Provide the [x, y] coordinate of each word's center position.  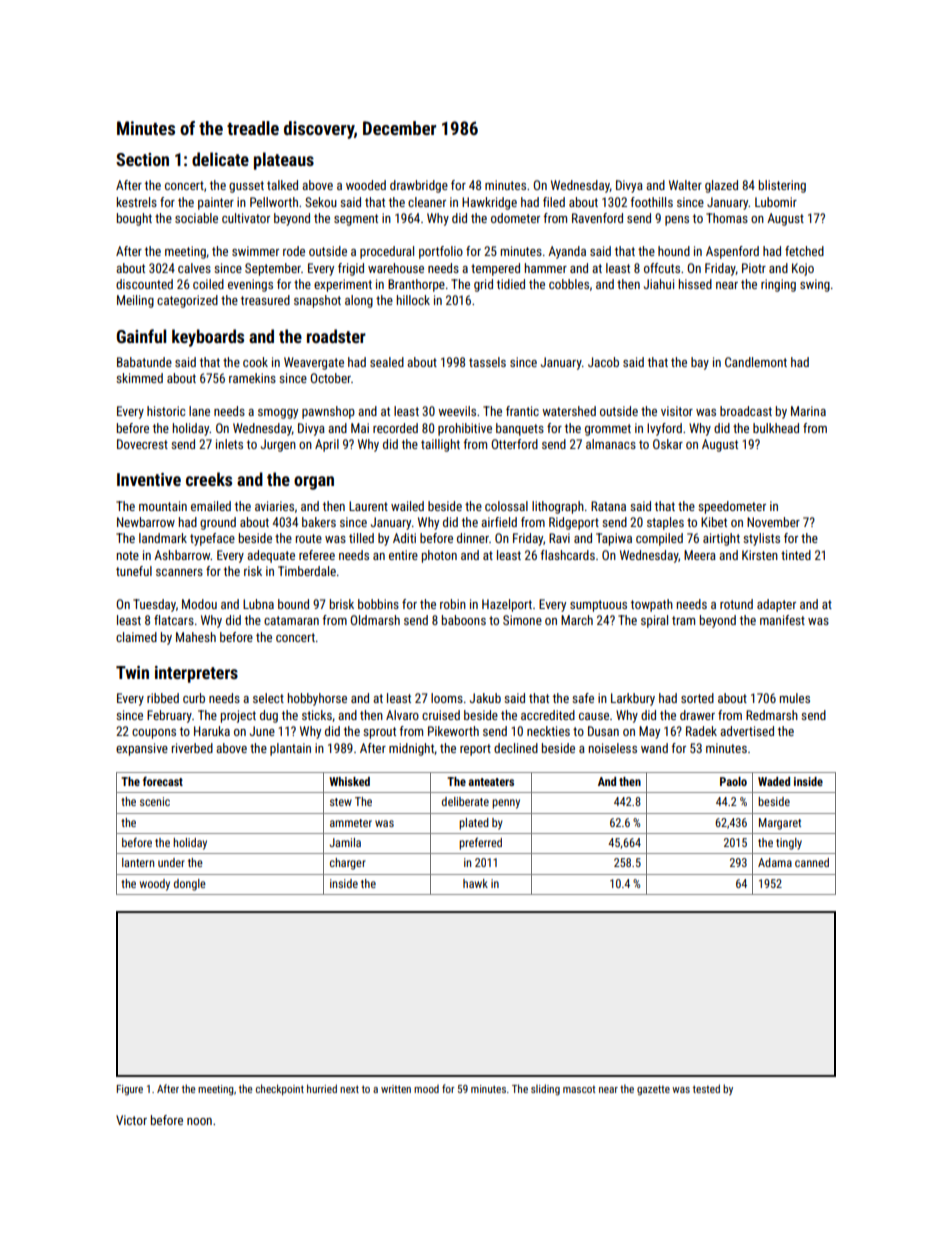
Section [142, 159]
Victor [131, 1120]
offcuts [662, 268]
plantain [290, 749]
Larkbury [633, 699]
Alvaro [402, 715]
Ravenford [597, 218]
